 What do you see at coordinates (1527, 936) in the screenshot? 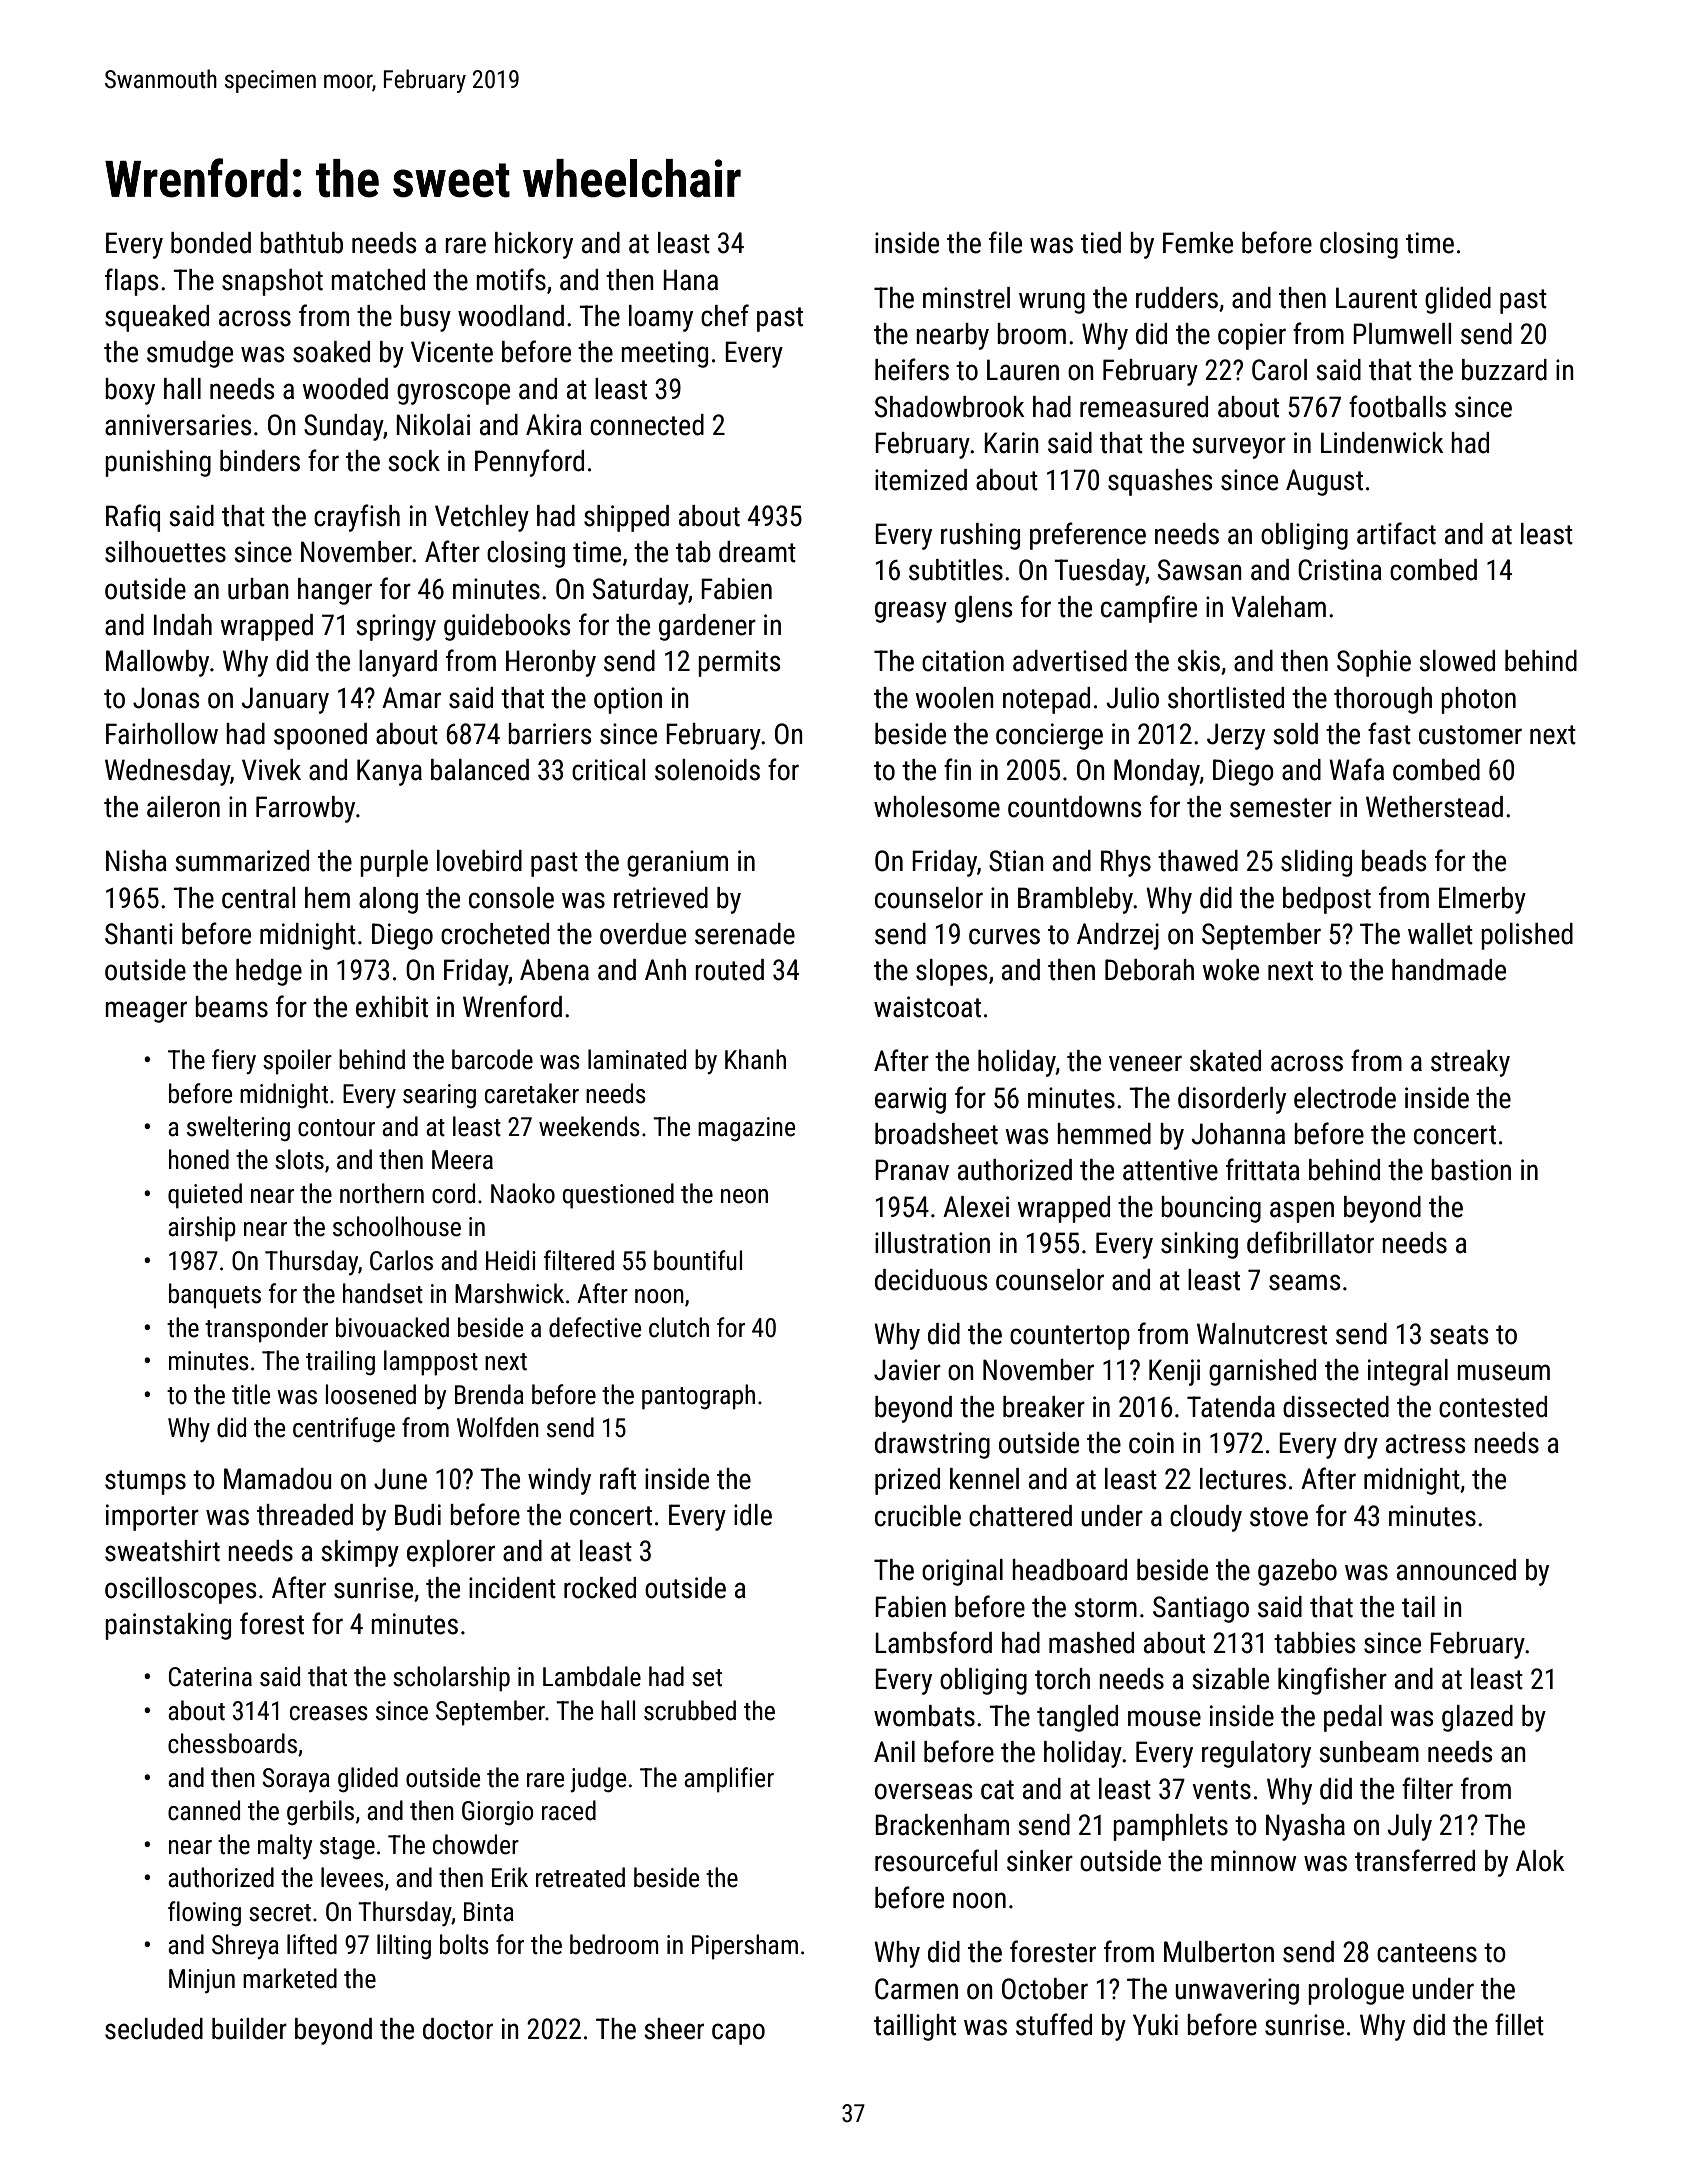
I see `polished` at bounding box center [1527, 936].
